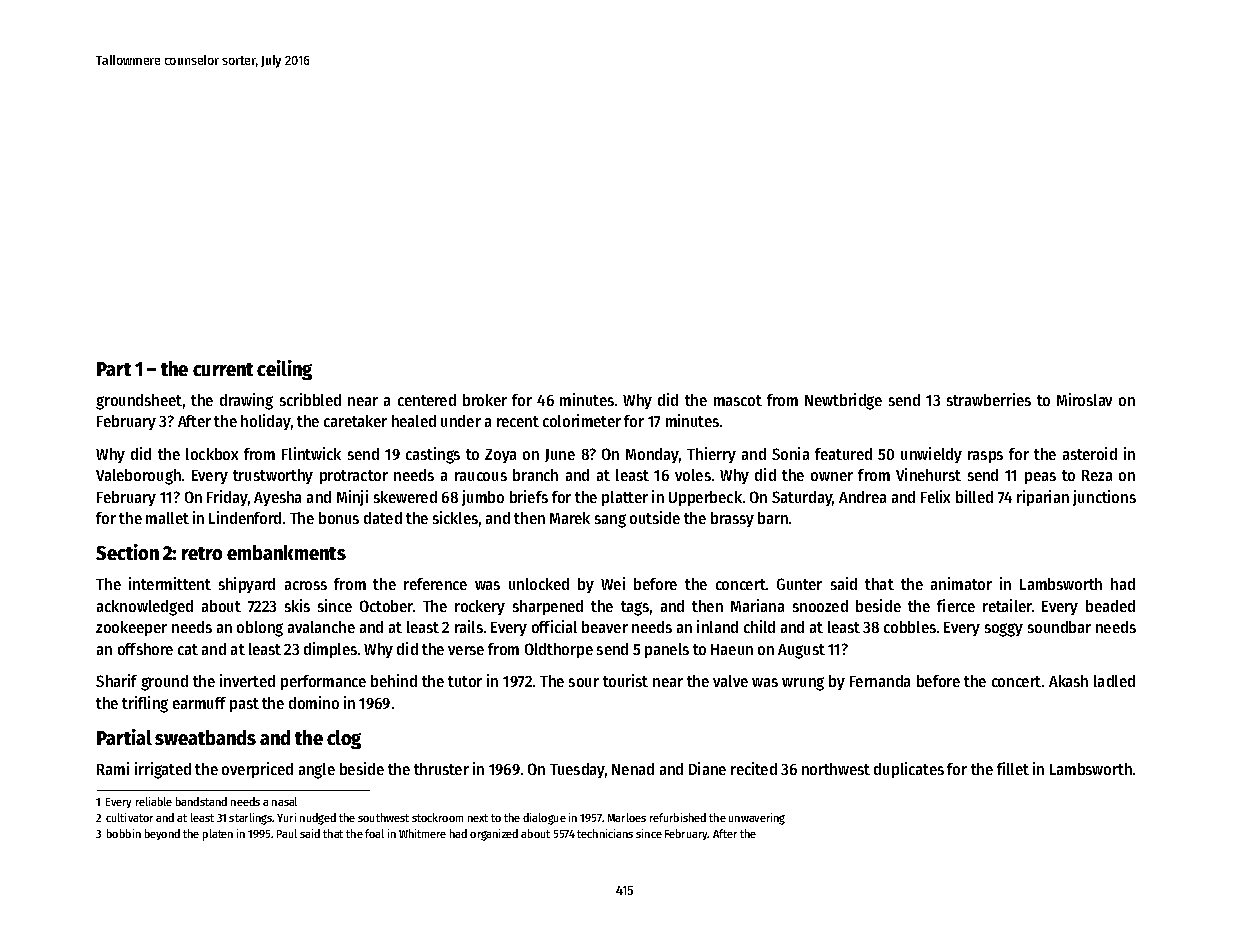  I want to click on platen, so click(218, 835).
